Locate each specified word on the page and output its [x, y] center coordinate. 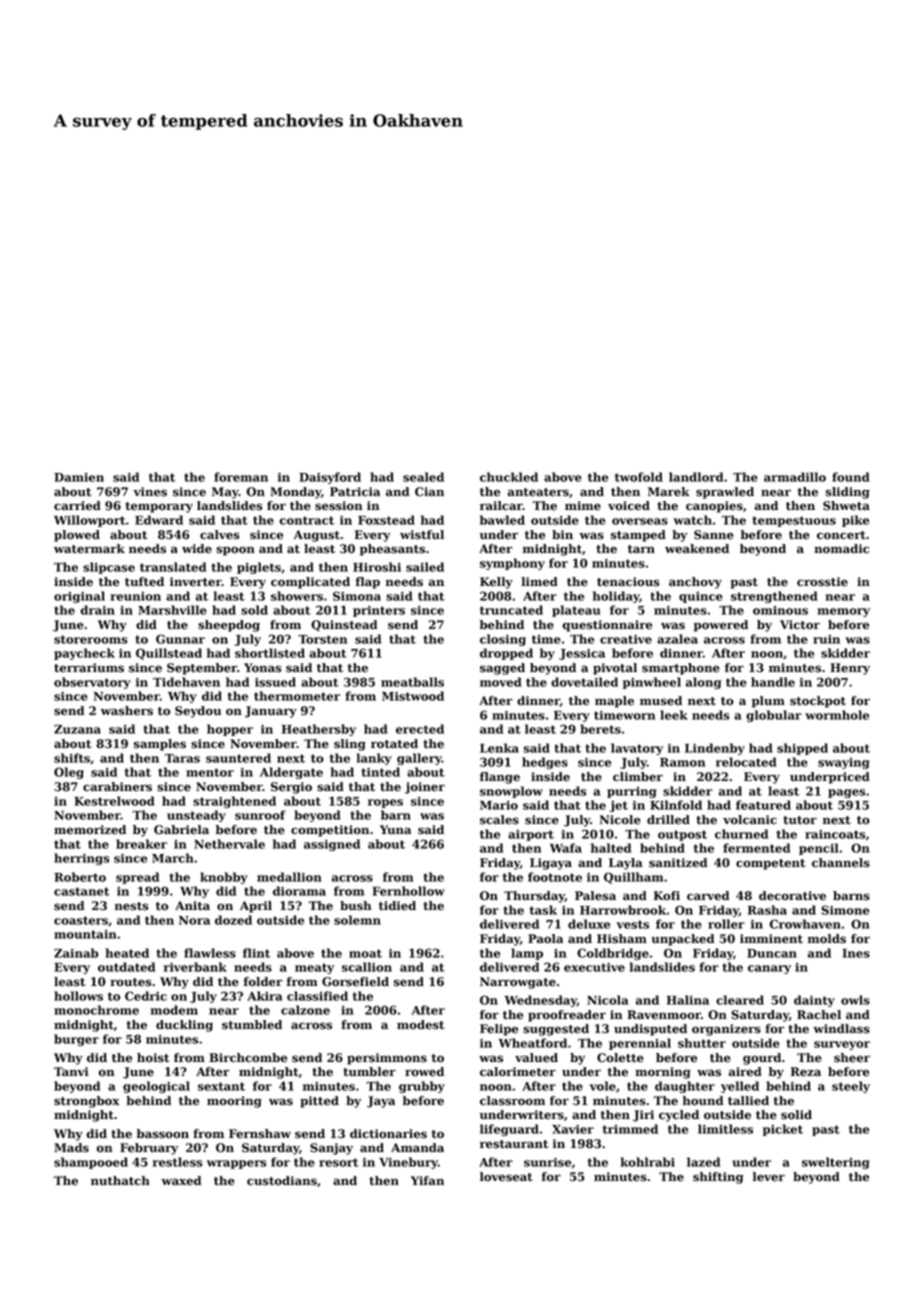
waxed [181, 1181]
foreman [241, 477]
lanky [374, 759]
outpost [682, 835]
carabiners [117, 787]
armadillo [795, 477]
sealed [423, 477]
